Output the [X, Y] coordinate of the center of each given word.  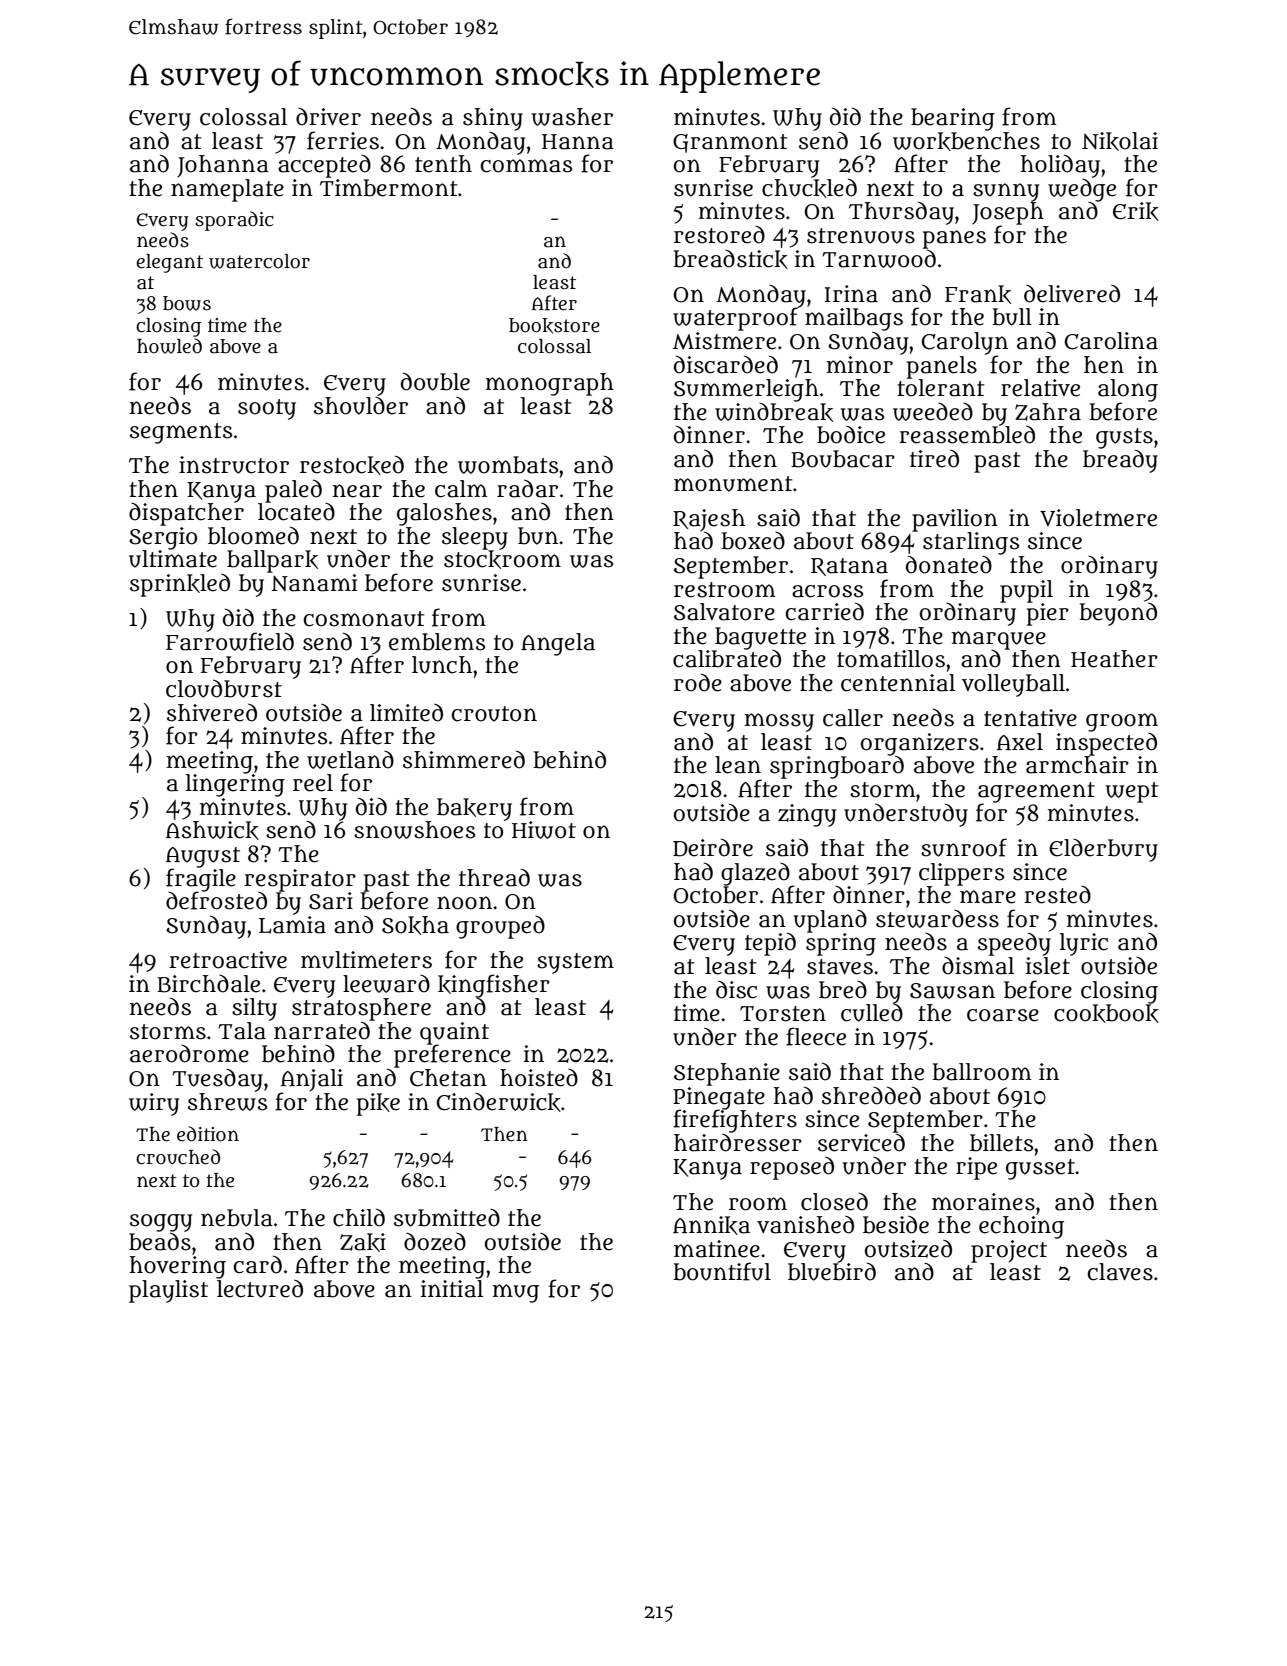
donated [949, 564]
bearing [953, 119]
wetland [350, 760]
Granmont [730, 143]
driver [328, 117]
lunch [442, 665]
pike [378, 1104]
